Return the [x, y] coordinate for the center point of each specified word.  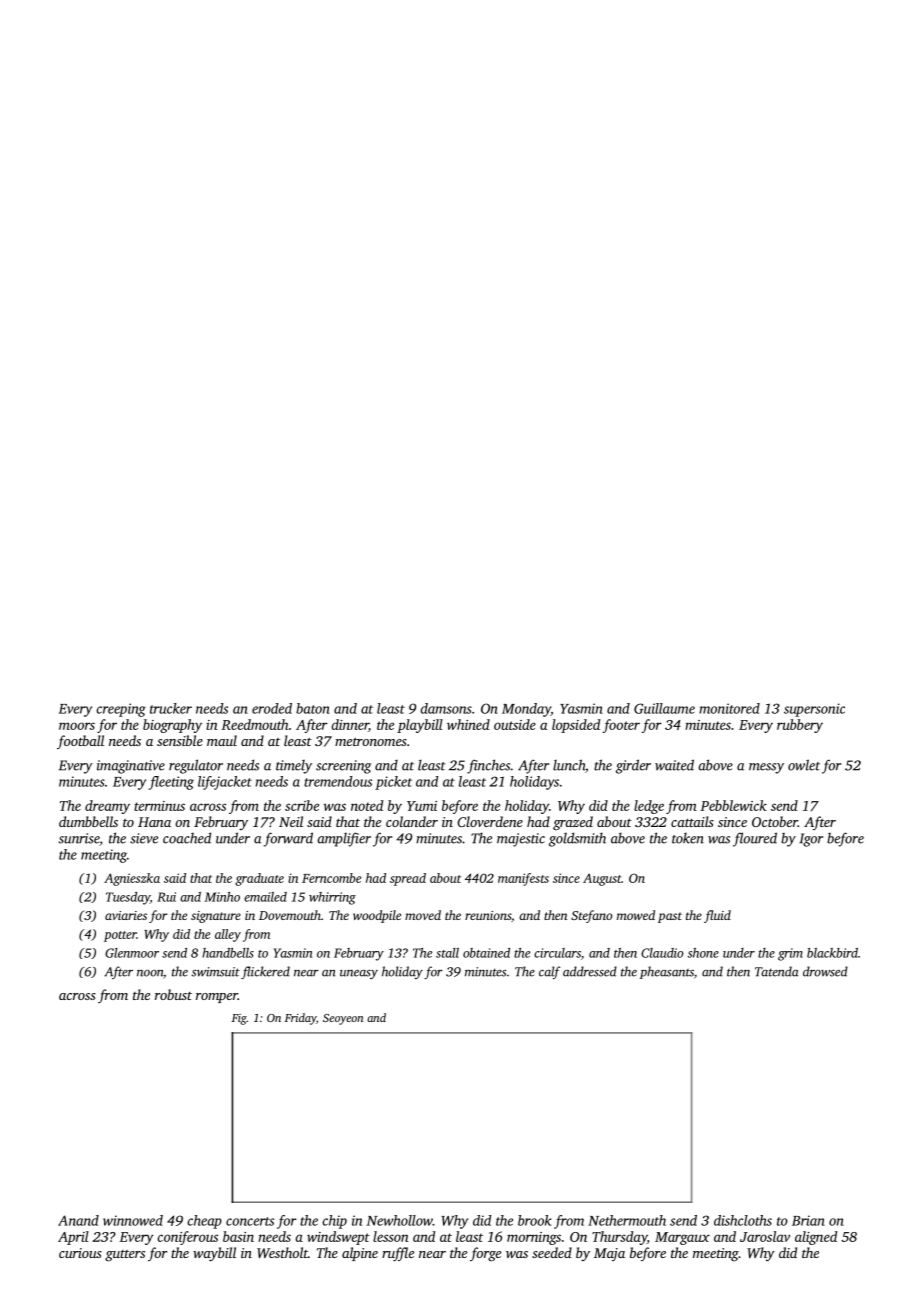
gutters [125, 1256]
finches [488, 766]
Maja [609, 1254]
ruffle [398, 1254]
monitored [729, 708]
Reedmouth [254, 724]
